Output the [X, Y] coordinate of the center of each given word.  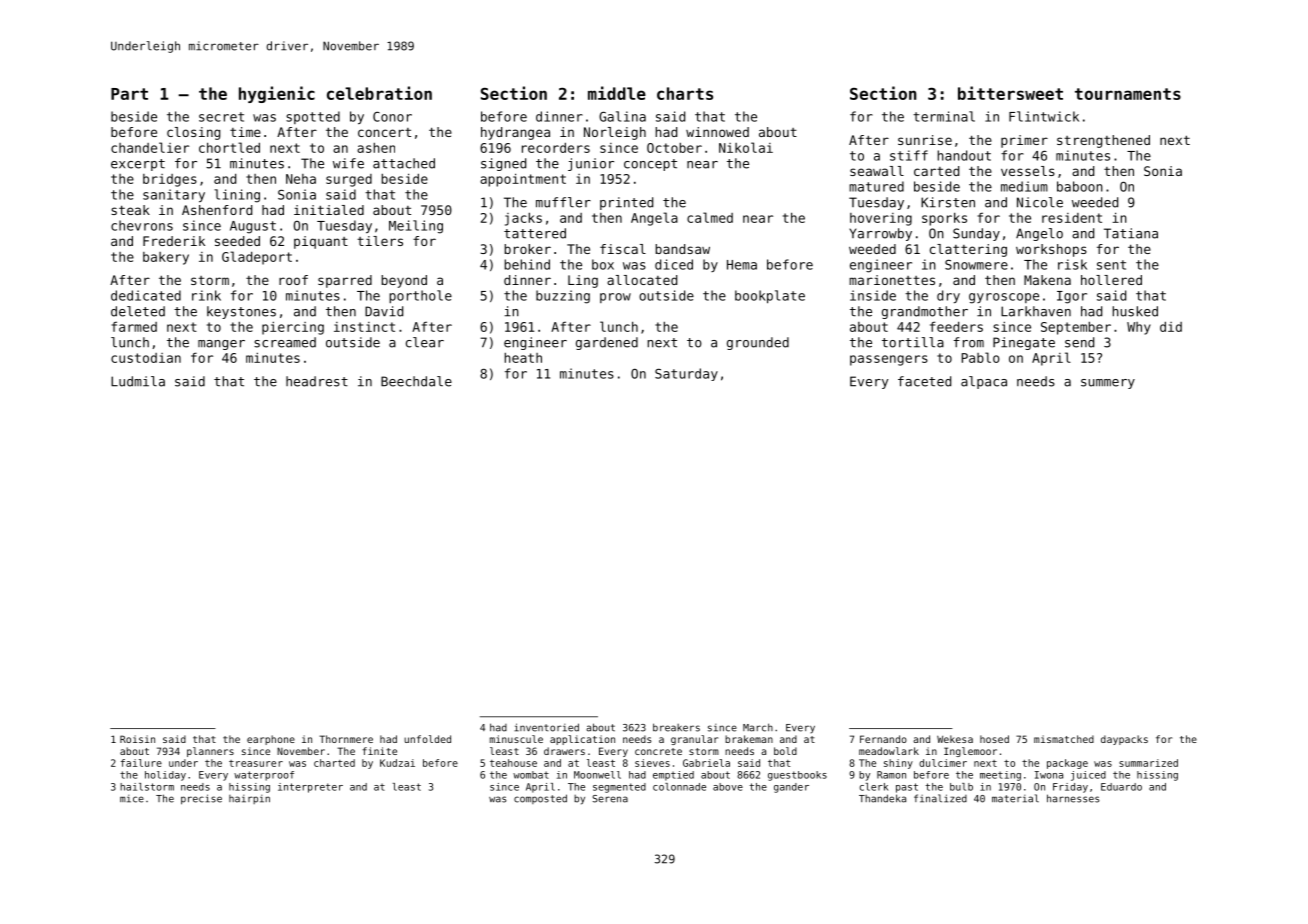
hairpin [249, 799]
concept [650, 165]
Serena [610, 799]
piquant [321, 242]
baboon [1080, 186]
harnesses [1073, 798]
